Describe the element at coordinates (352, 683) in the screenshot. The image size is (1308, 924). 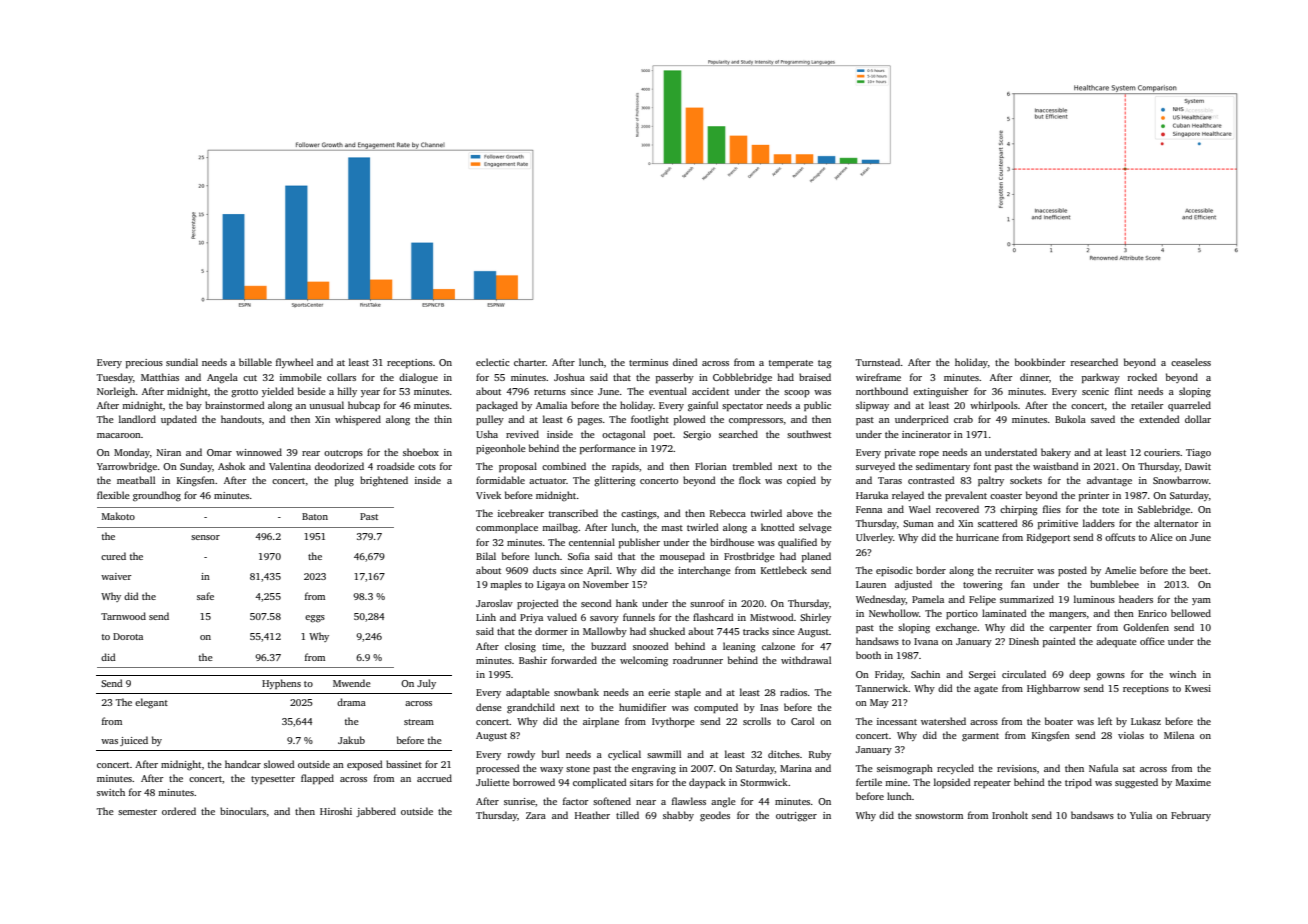
I see `Mwende` at that location.
